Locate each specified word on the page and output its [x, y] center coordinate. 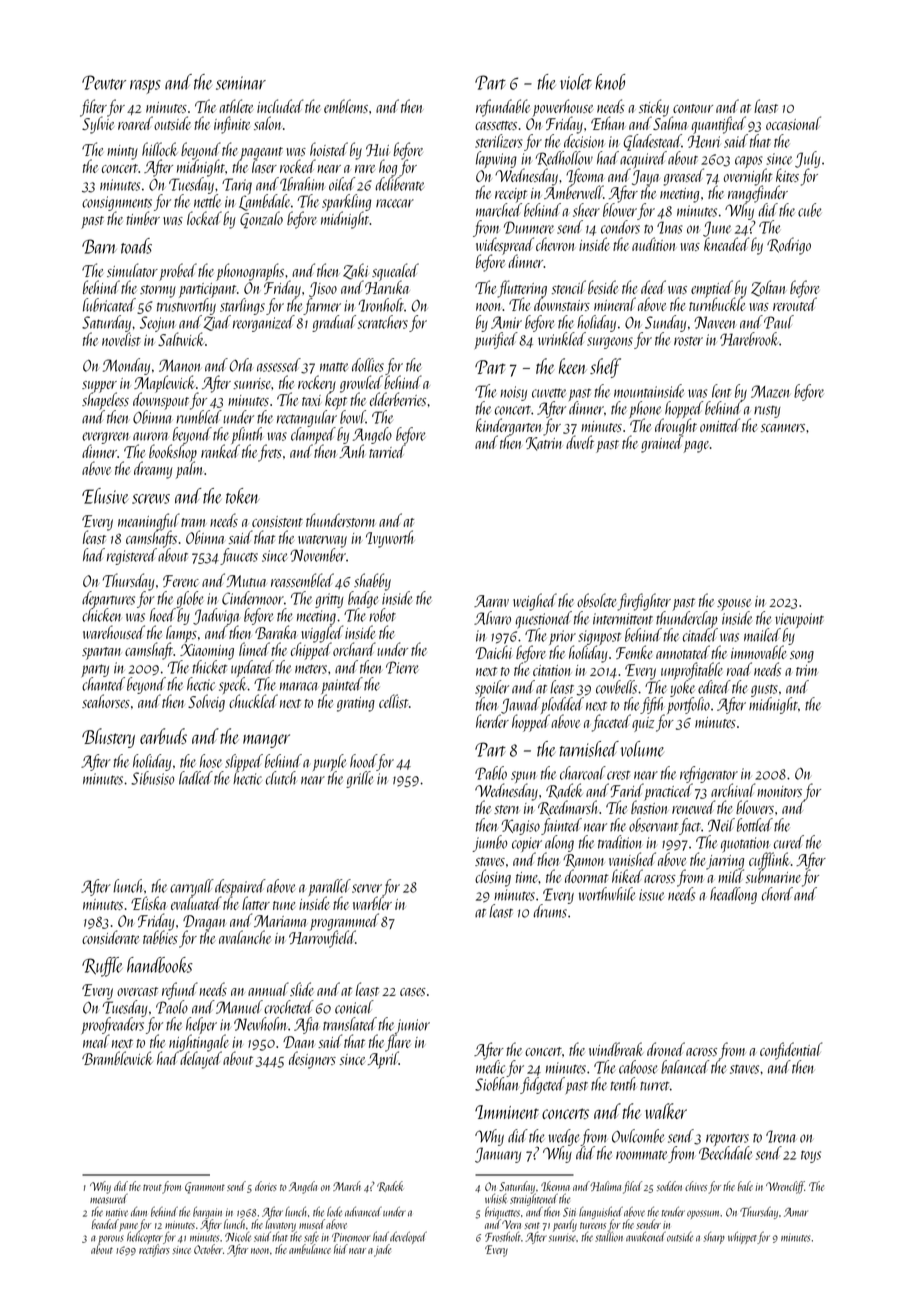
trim [807, 670]
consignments [117, 204]
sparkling [346, 203]
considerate [110, 937]
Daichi [494, 652]
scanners [783, 428]
